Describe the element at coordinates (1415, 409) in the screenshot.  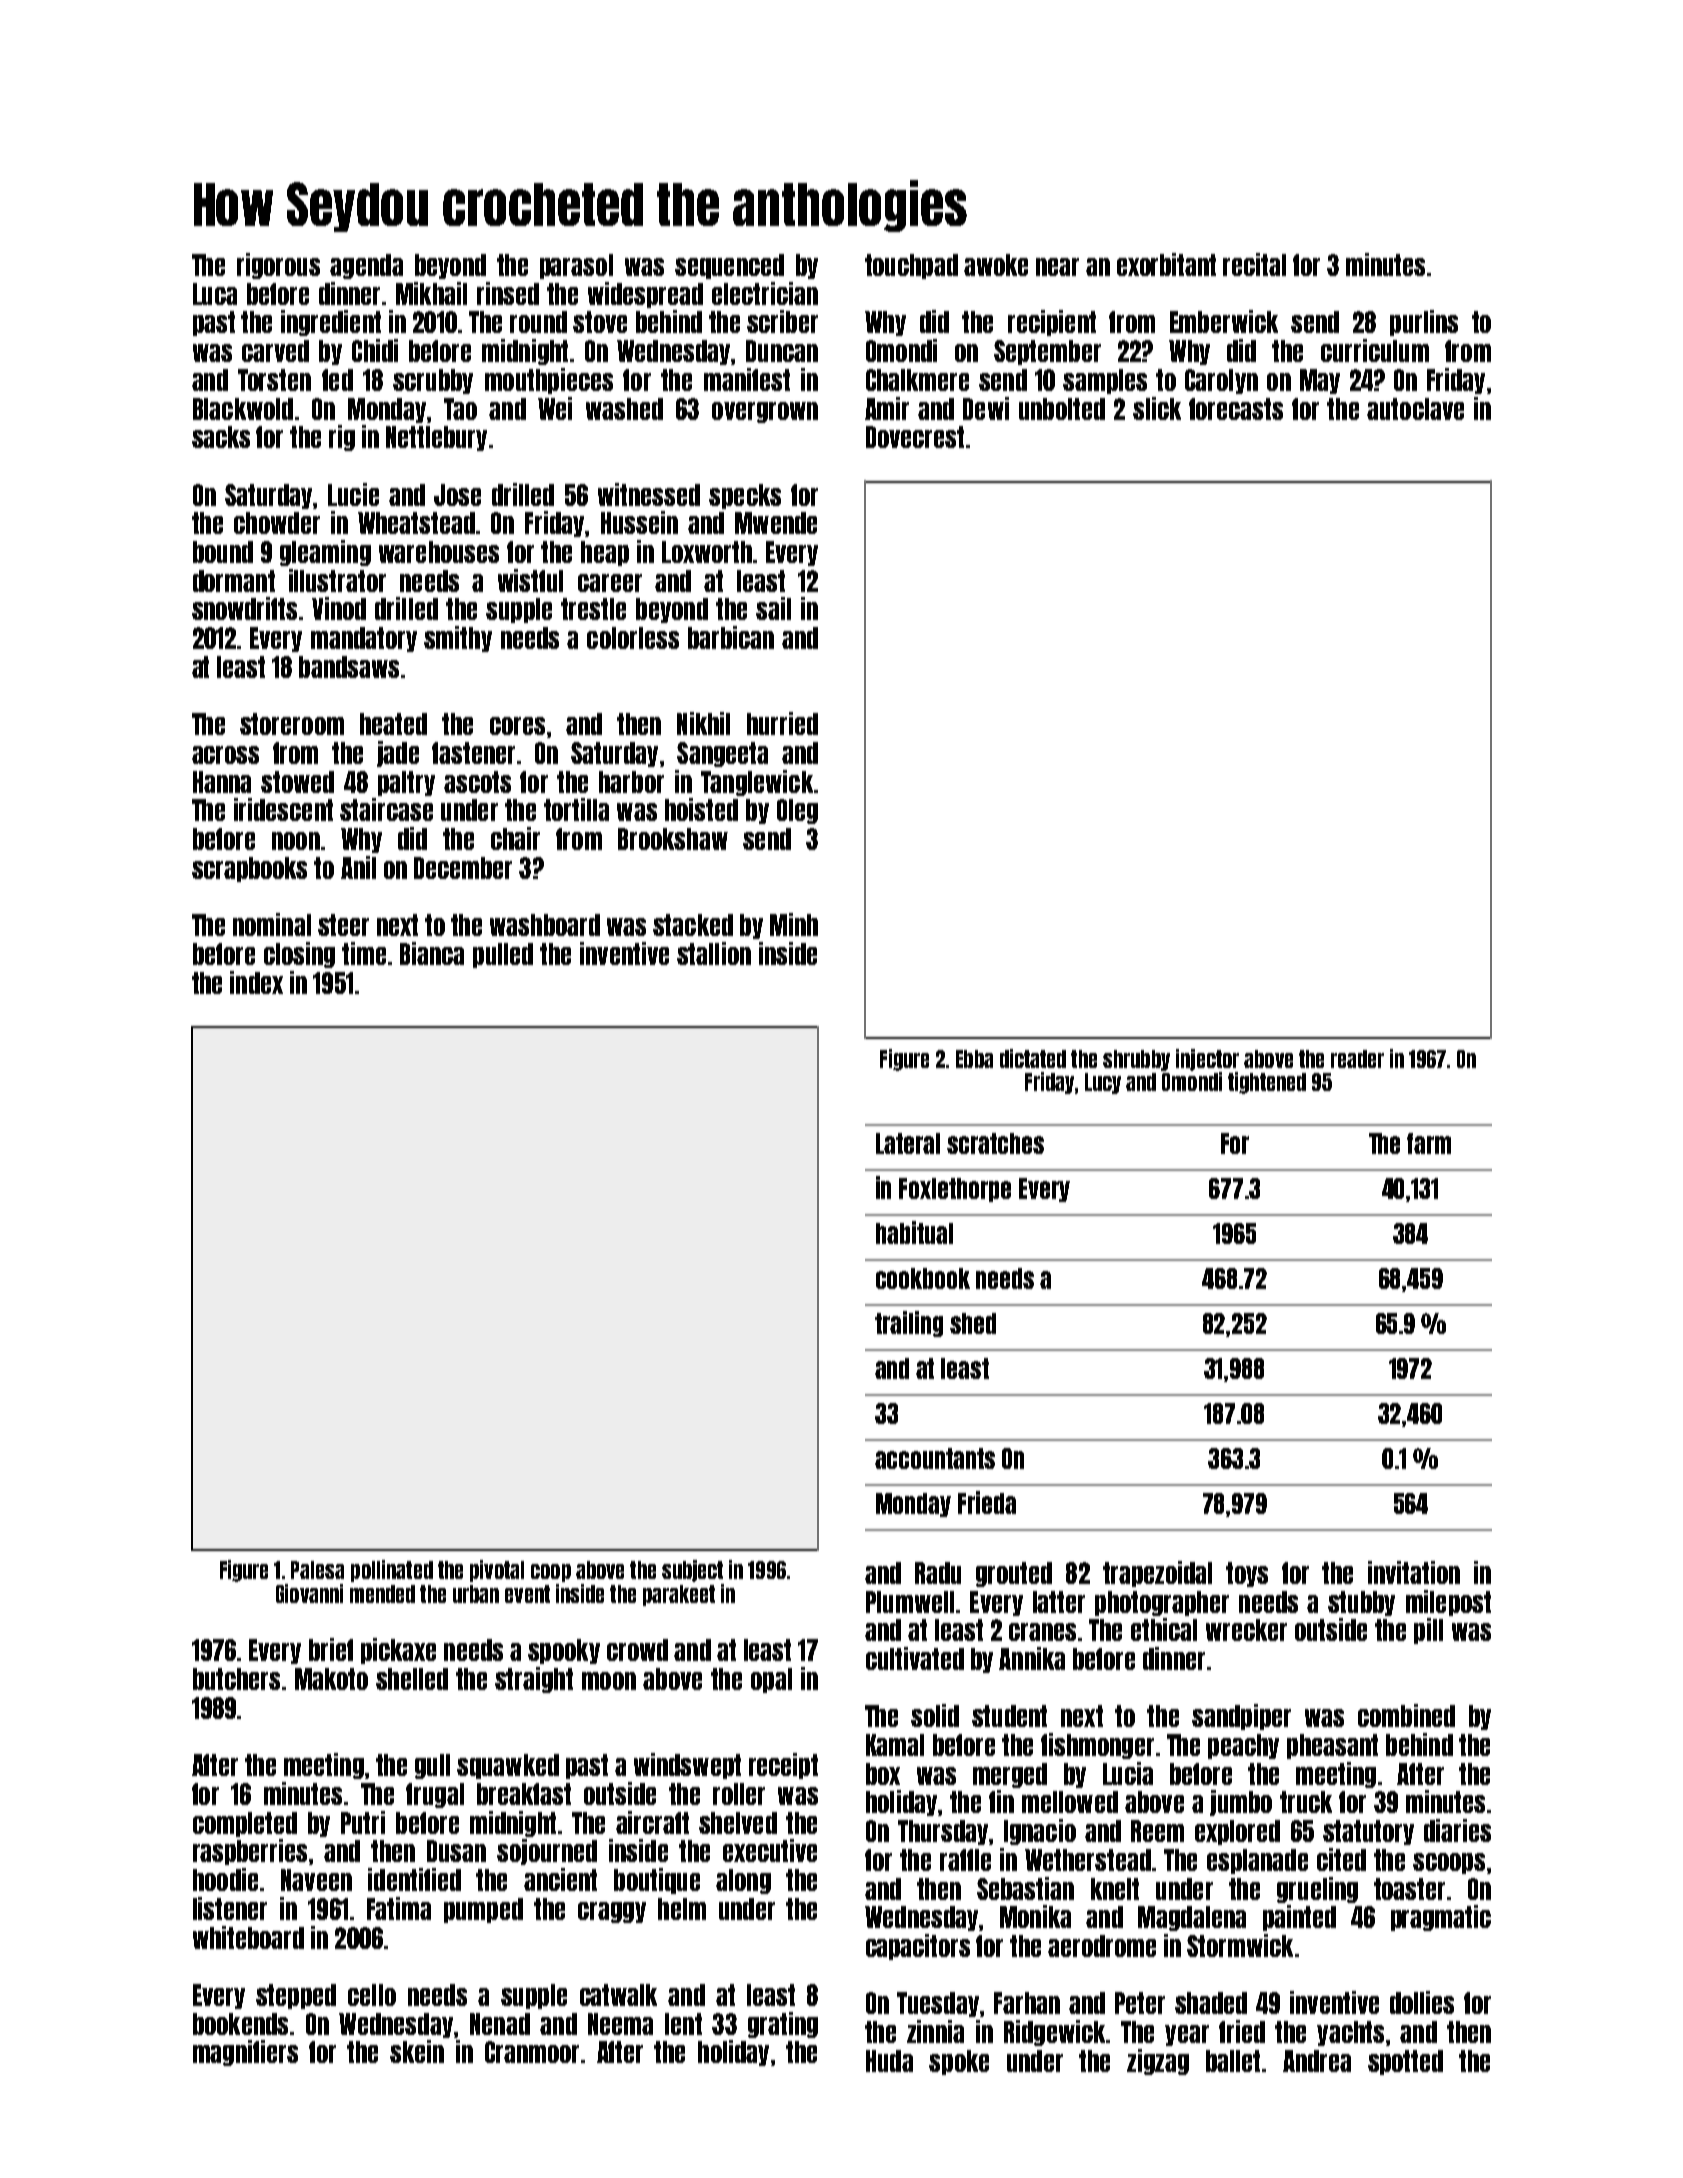
I see `autoclave` at that location.
